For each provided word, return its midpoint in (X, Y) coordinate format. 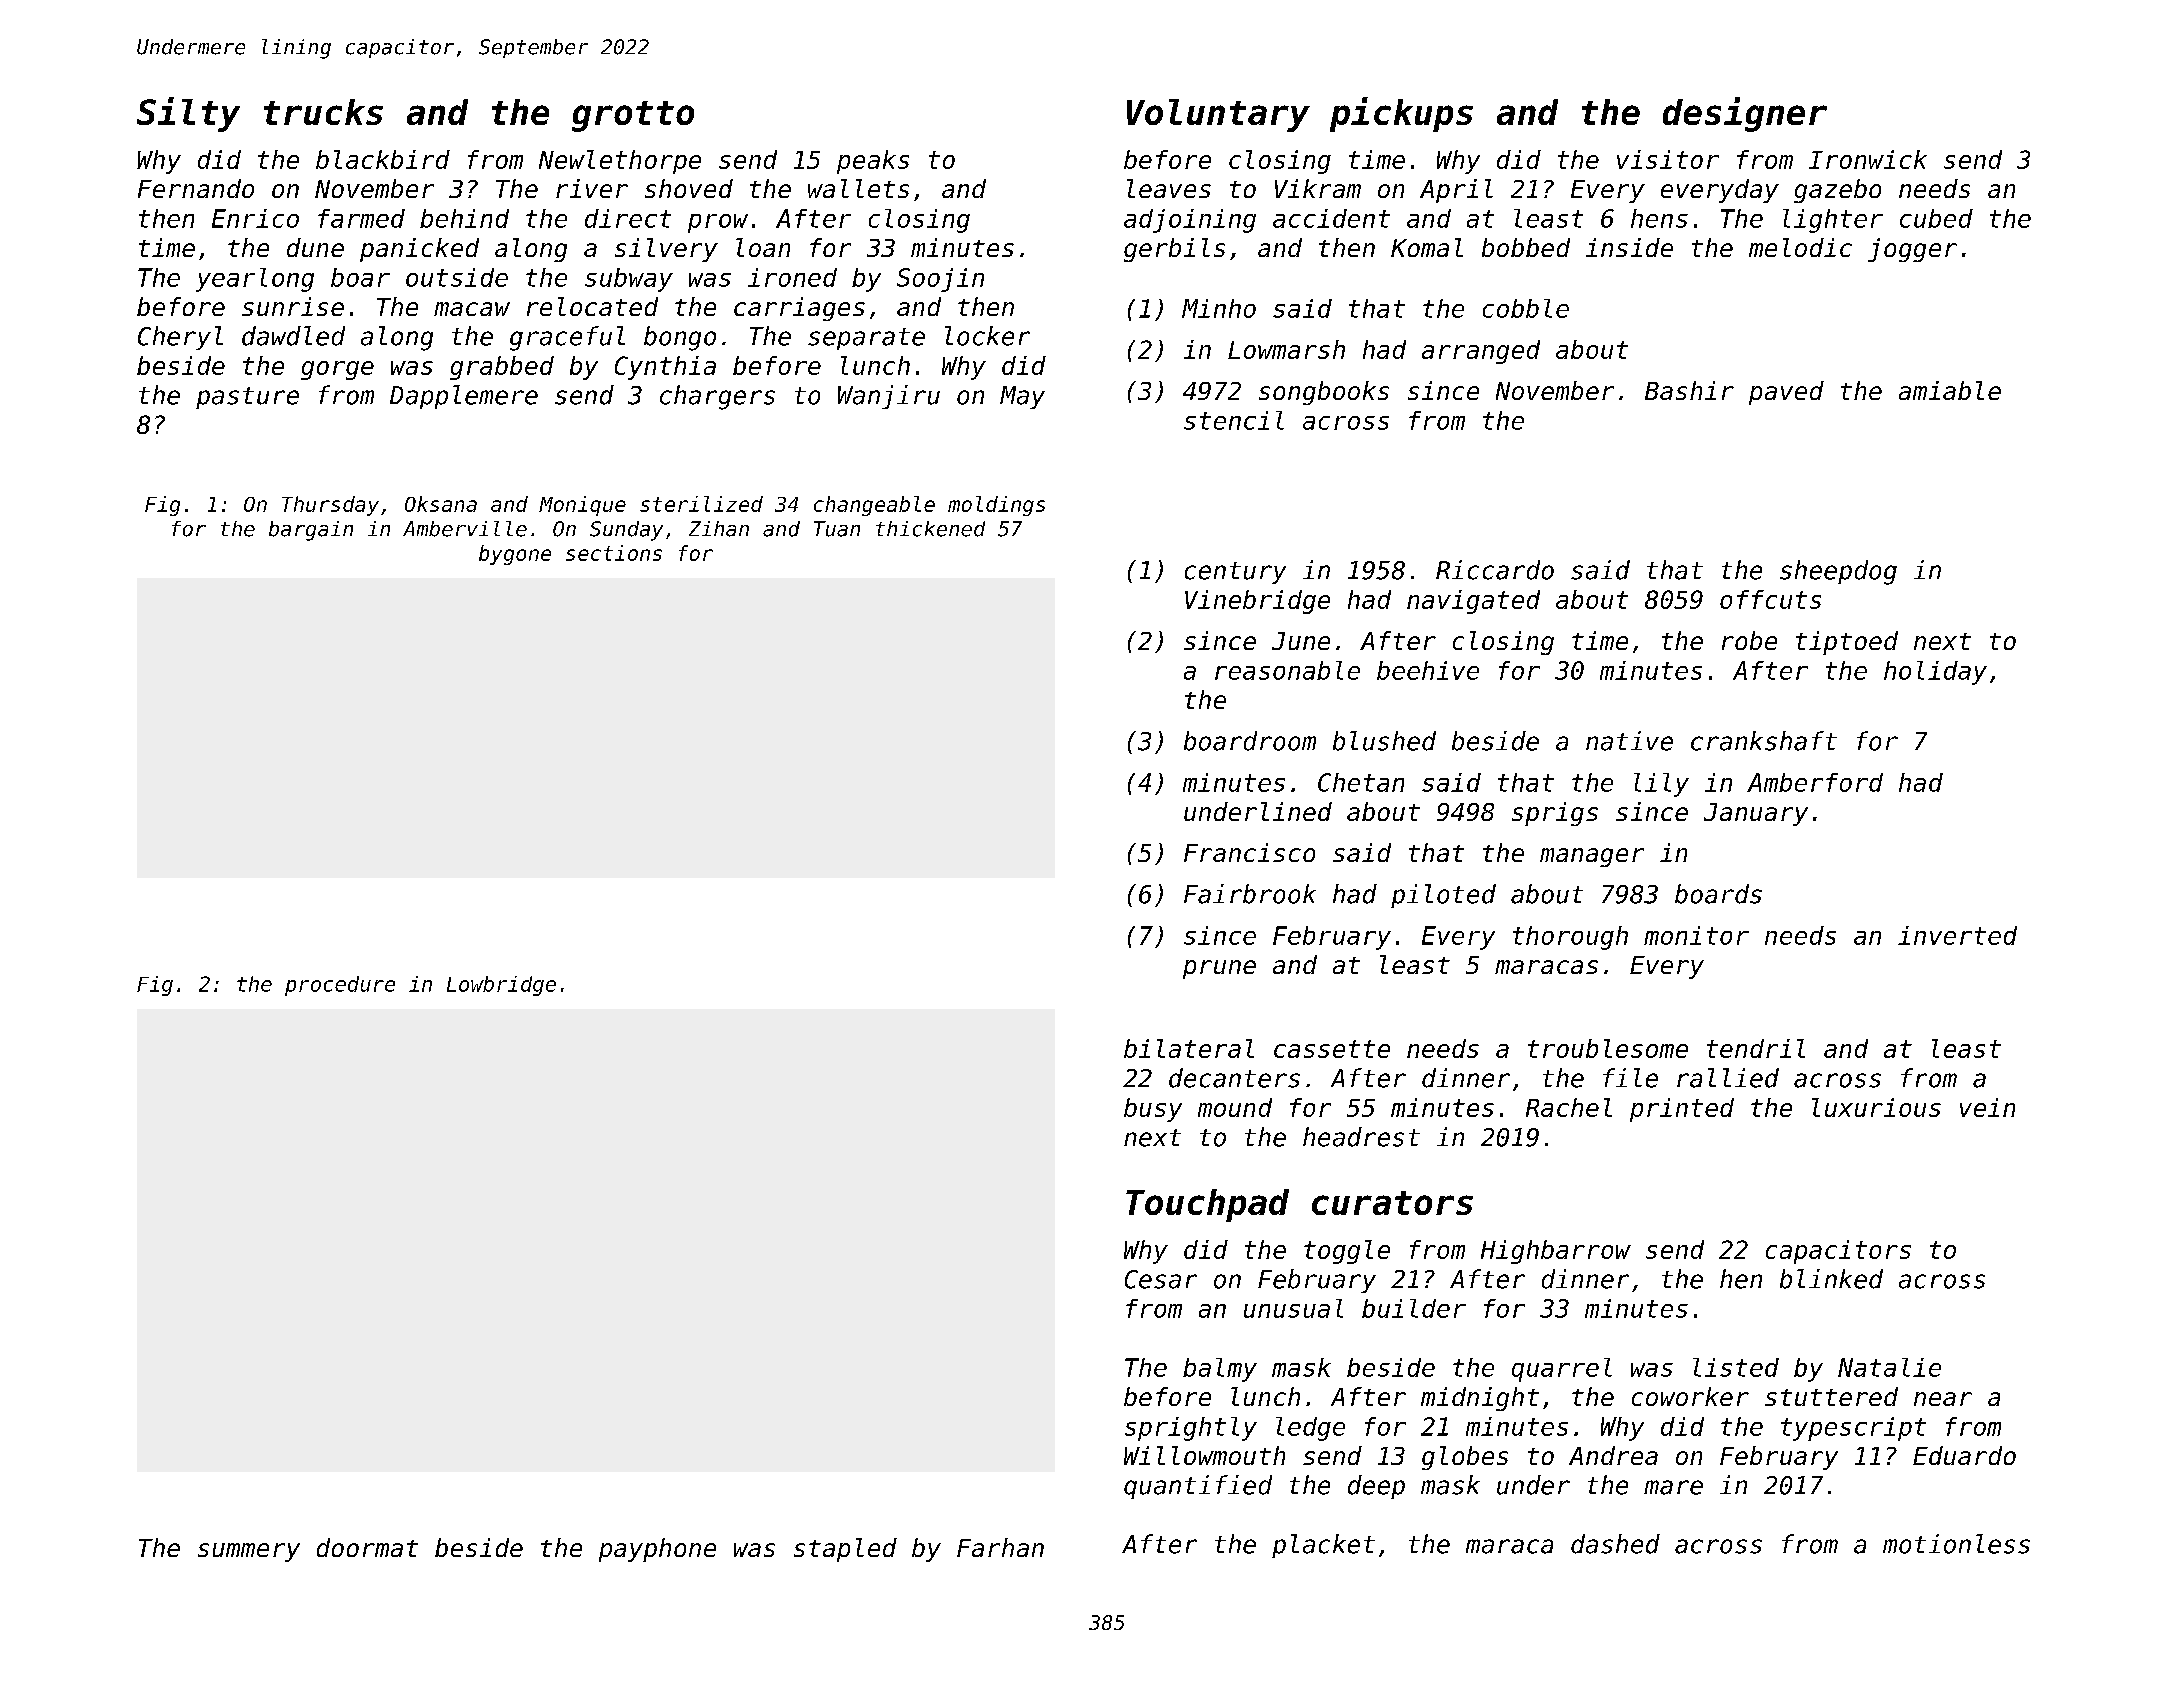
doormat (367, 1547)
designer (1745, 114)
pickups (1401, 114)
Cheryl (180, 338)
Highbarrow (1556, 1252)
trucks (323, 112)
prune (1219, 969)
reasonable (1287, 670)
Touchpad (1207, 1205)
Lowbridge (501, 986)
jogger (1912, 250)
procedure (340, 986)
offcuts (1770, 599)
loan (763, 247)
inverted (1957, 935)
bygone (515, 555)
